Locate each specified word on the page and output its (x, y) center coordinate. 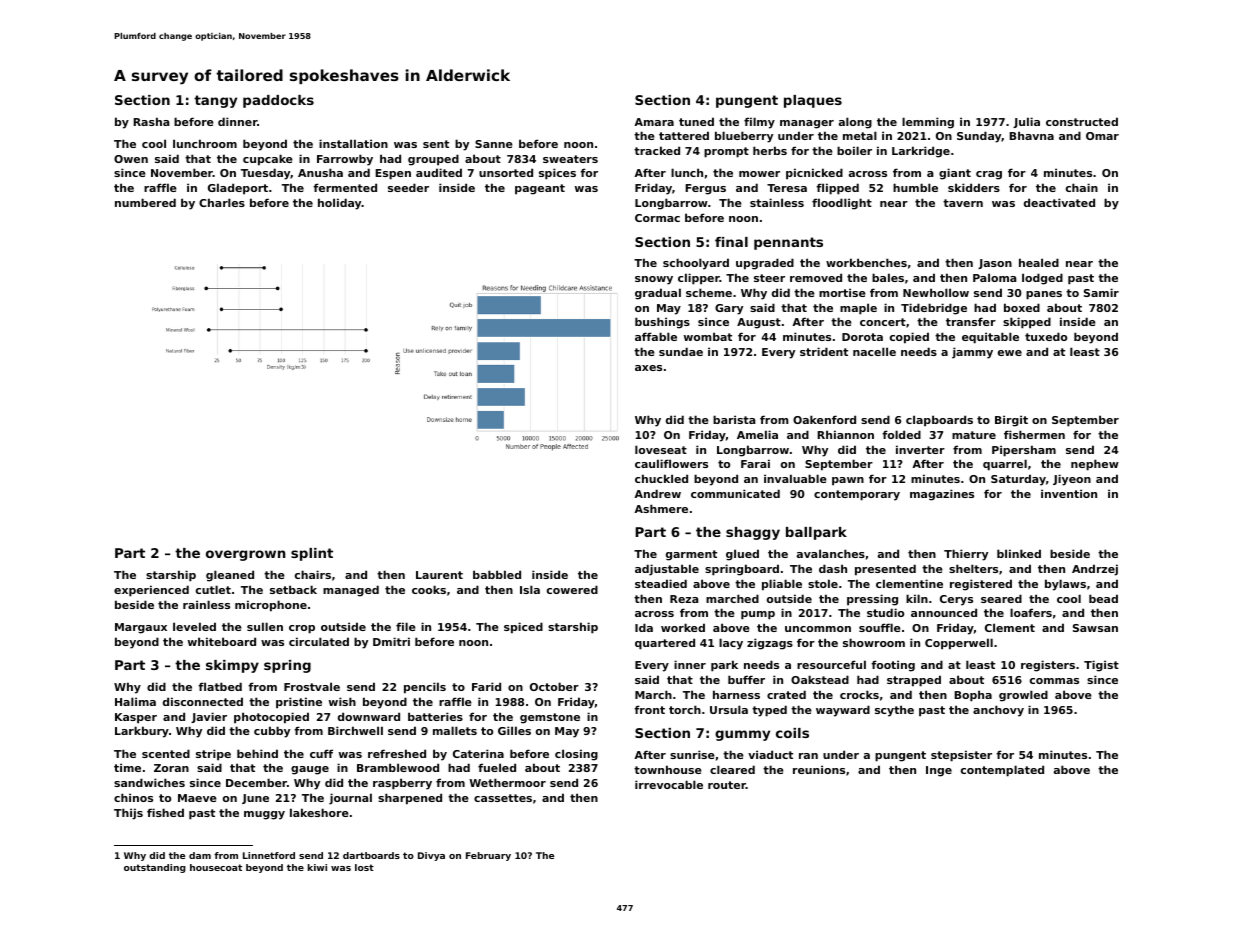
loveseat (661, 449)
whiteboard (222, 641)
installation (353, 143)
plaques (813, 101)
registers (1048, 666)
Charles (222, 202)
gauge (310, 770)
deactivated (1059, 202)
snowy (654, 280)
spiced (523, 628)
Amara (654, 122)
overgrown (245, 555)
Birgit (1011, 421)
